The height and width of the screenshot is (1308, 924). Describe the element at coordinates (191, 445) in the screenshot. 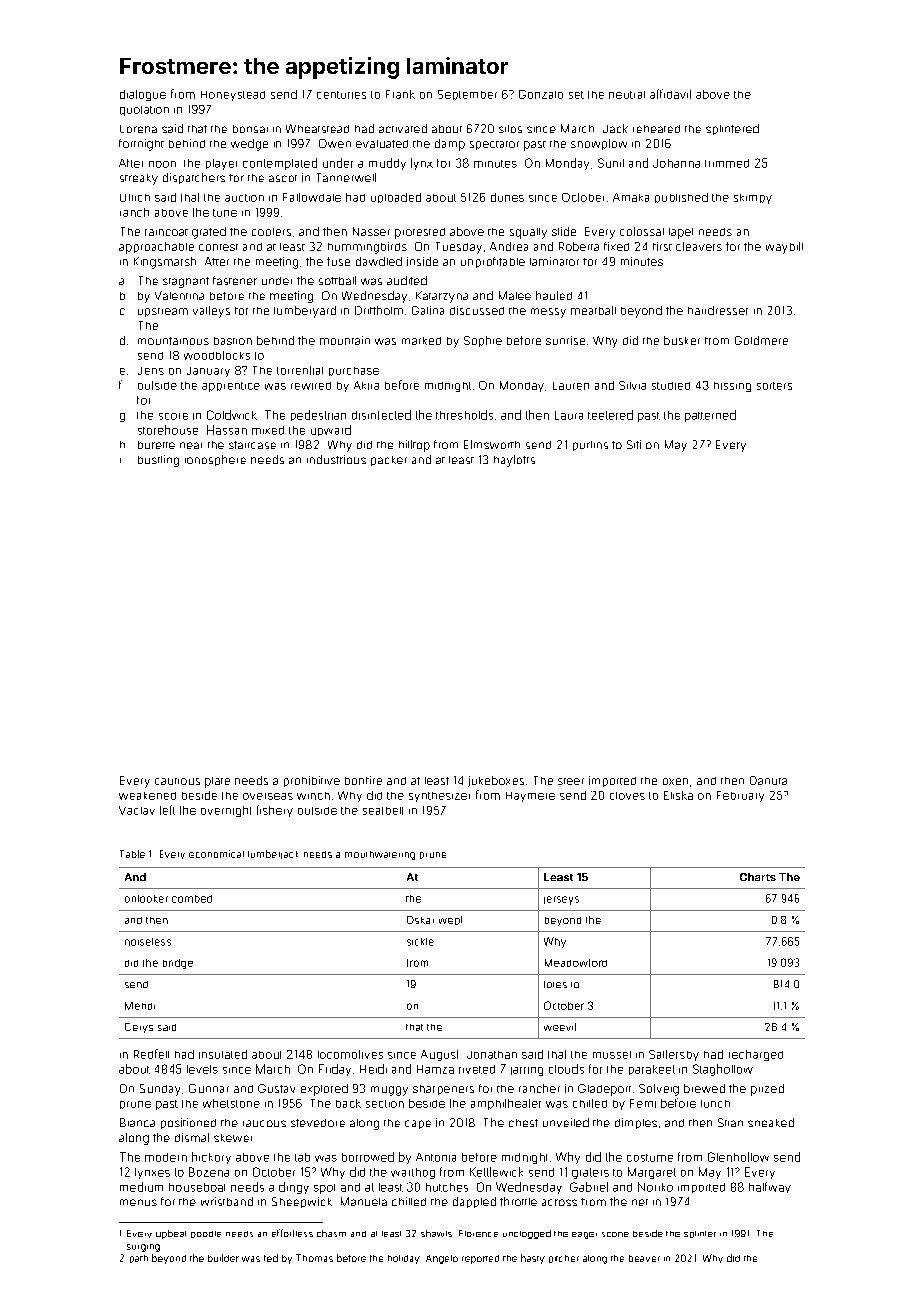

I see `near` at that location.
